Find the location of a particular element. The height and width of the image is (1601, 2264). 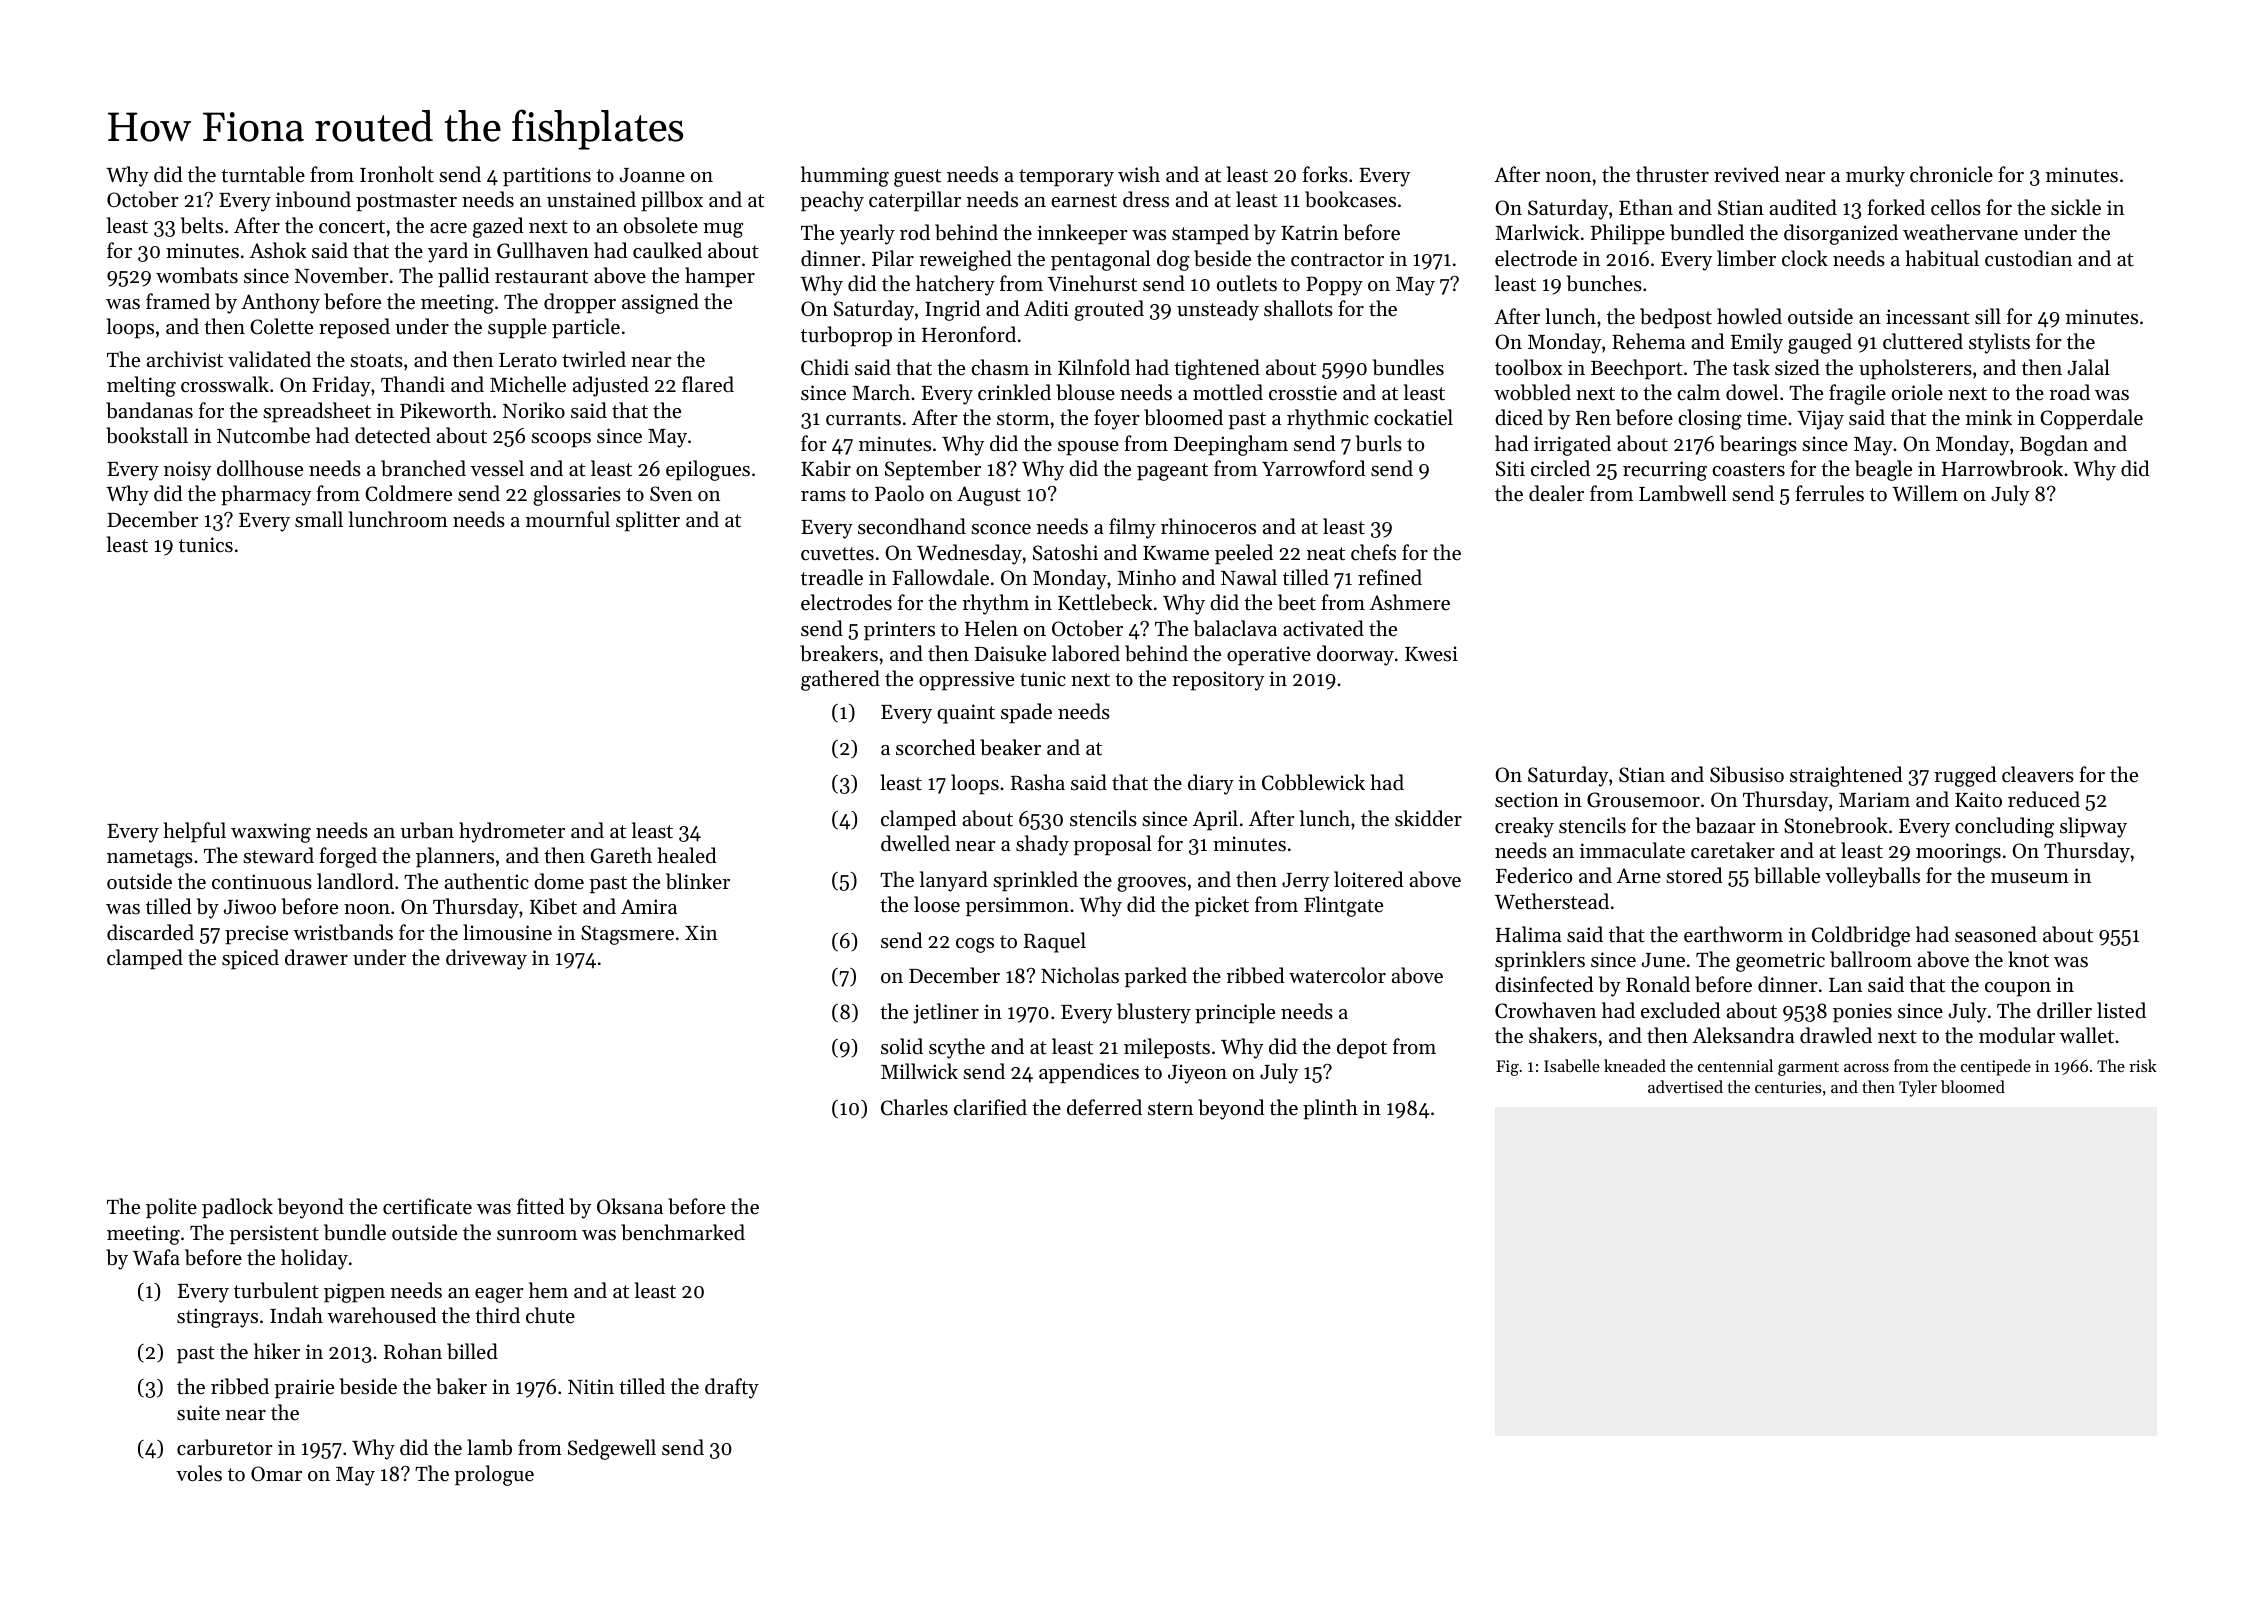

Fig is located at coordinates (1507, 1068).
